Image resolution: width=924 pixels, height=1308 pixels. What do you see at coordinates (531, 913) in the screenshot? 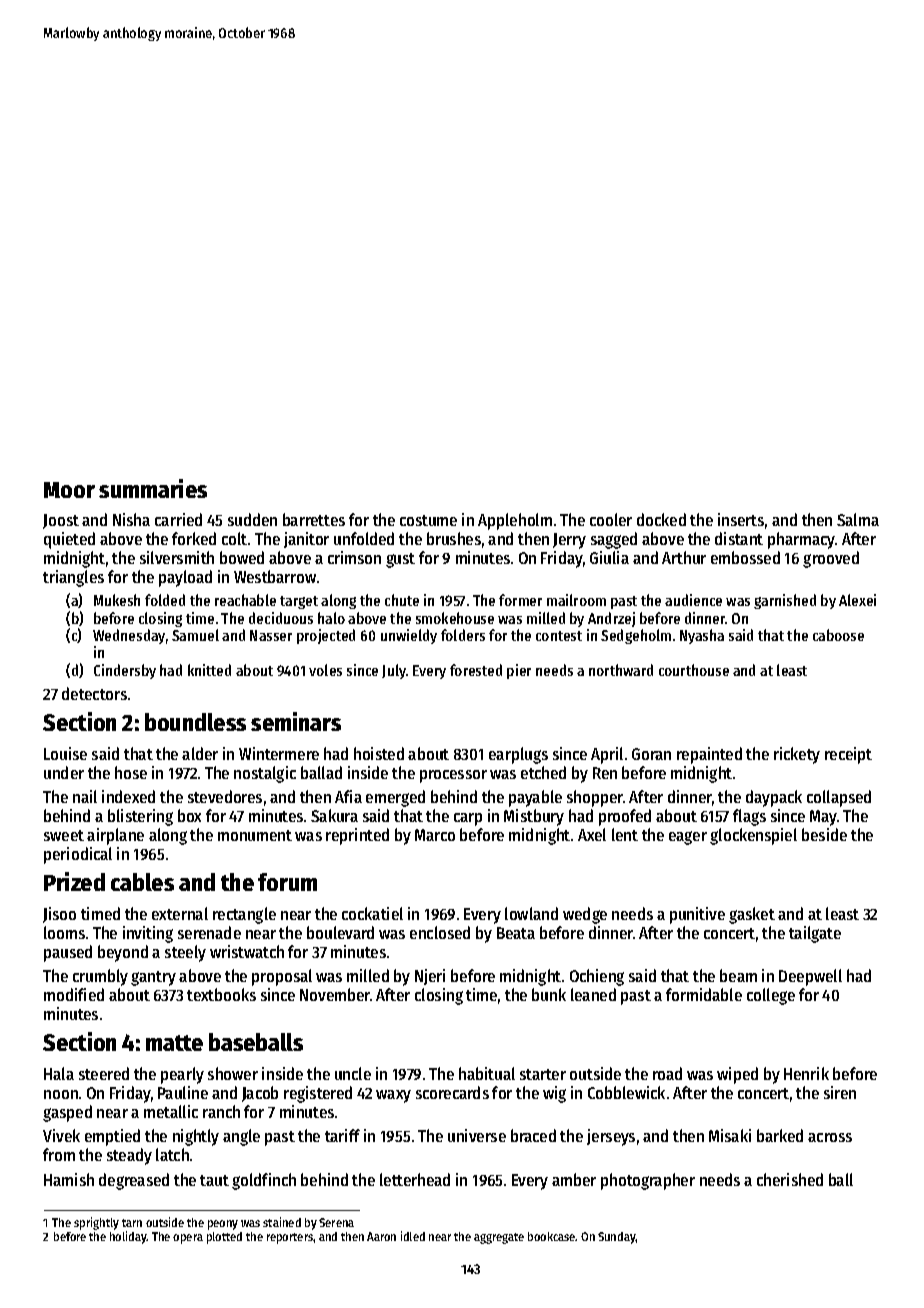
I see `lowland` at bounding box center [531, 913].
